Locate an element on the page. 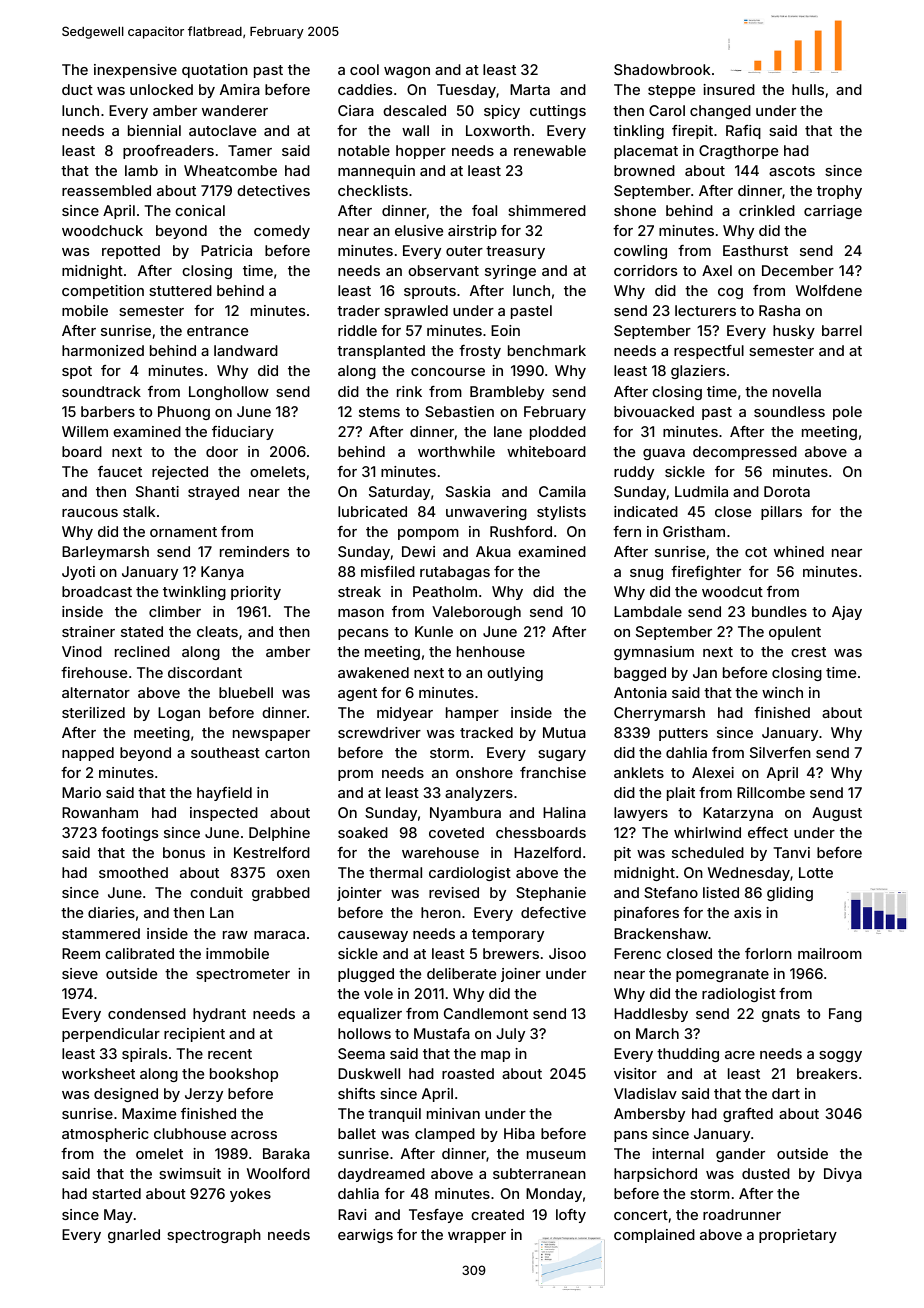 The image size is (924, 1308). Lotte is located at coordinates (816, 872).
